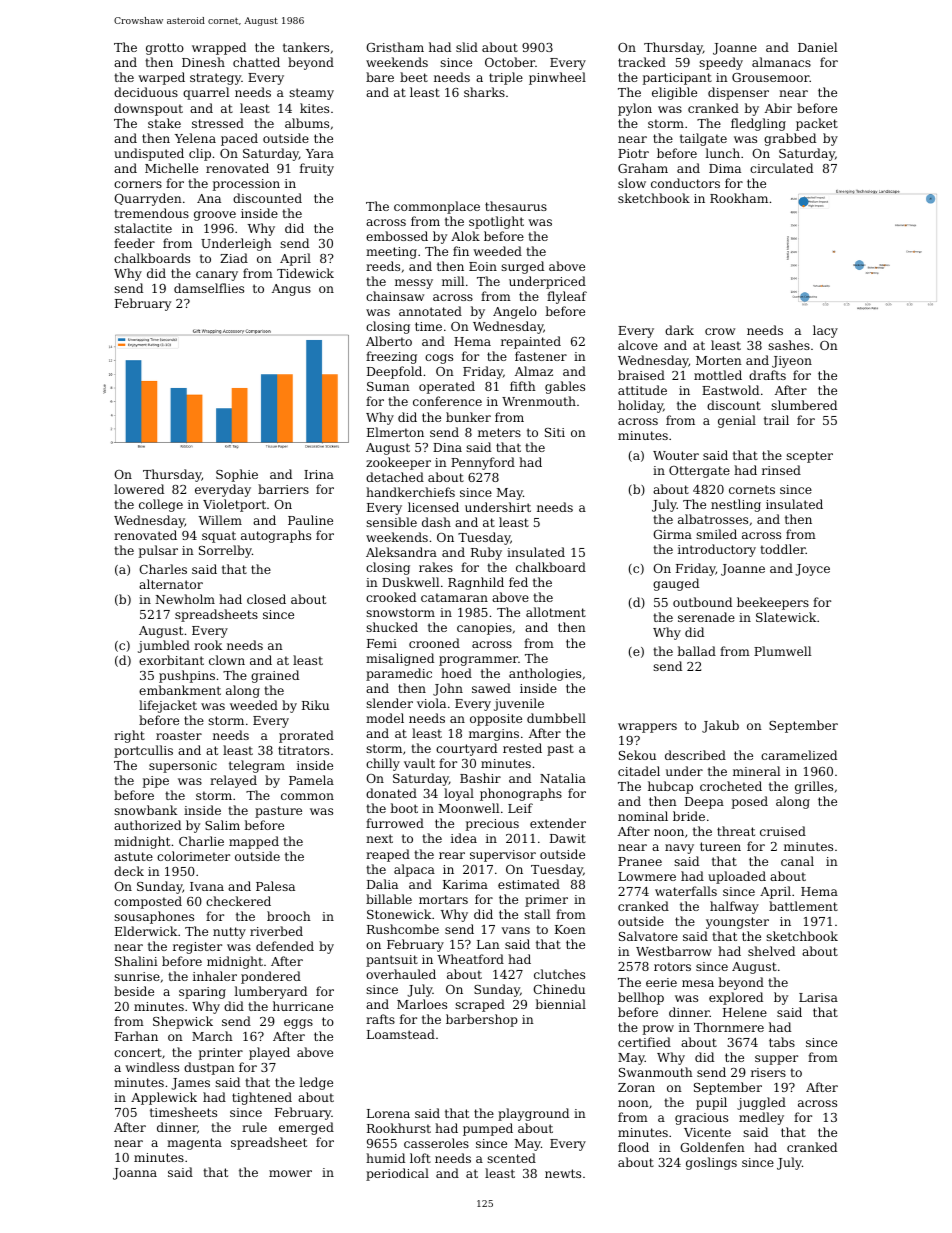 Image resolution: width=952 pixels, height=1233 pixels. I want to click on magenta, so click(194, 1144).
